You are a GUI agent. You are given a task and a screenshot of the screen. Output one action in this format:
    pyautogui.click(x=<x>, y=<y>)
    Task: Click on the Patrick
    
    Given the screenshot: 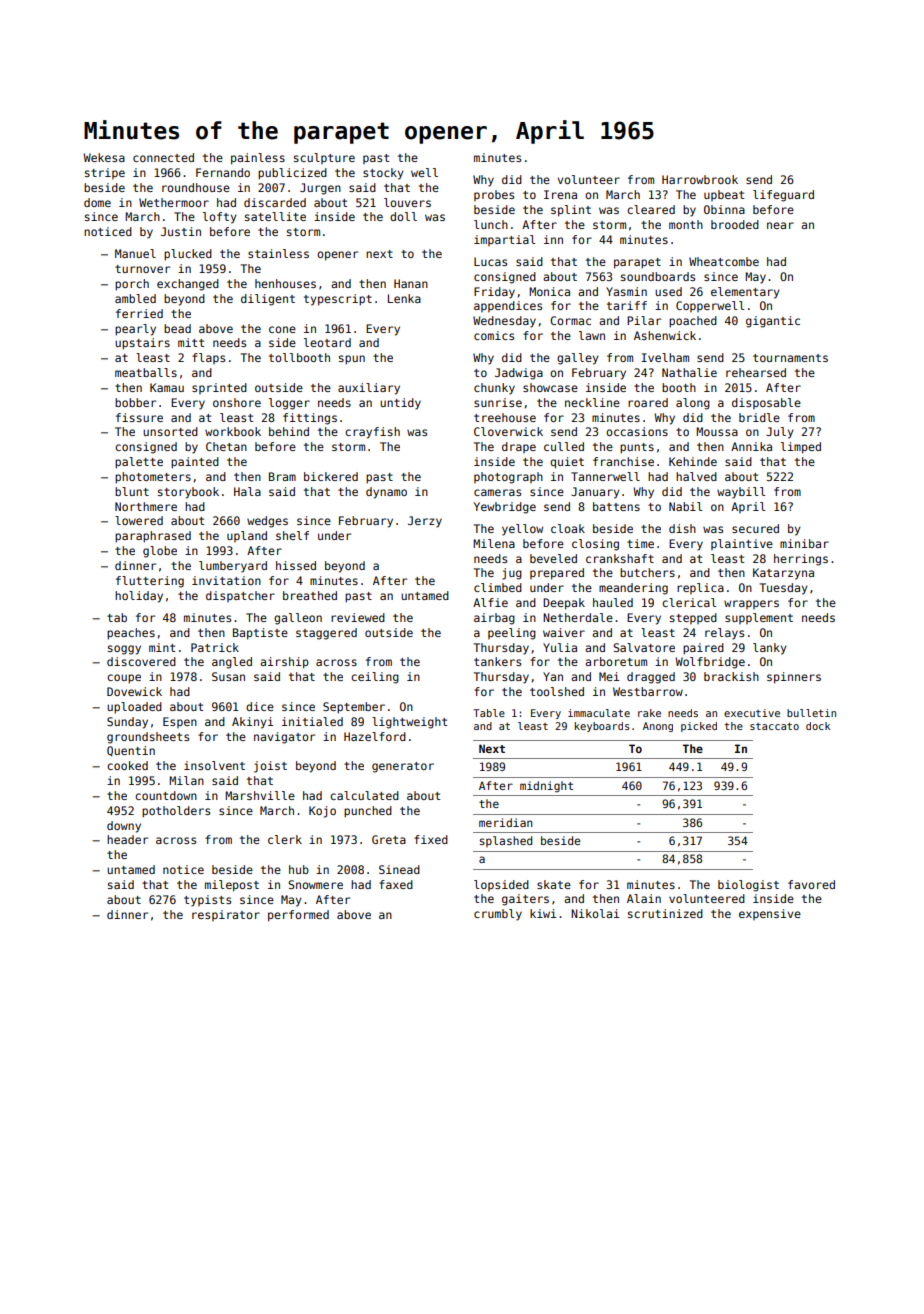 What is the action you would take?
    pyautogui.click(x=215, y=647)
